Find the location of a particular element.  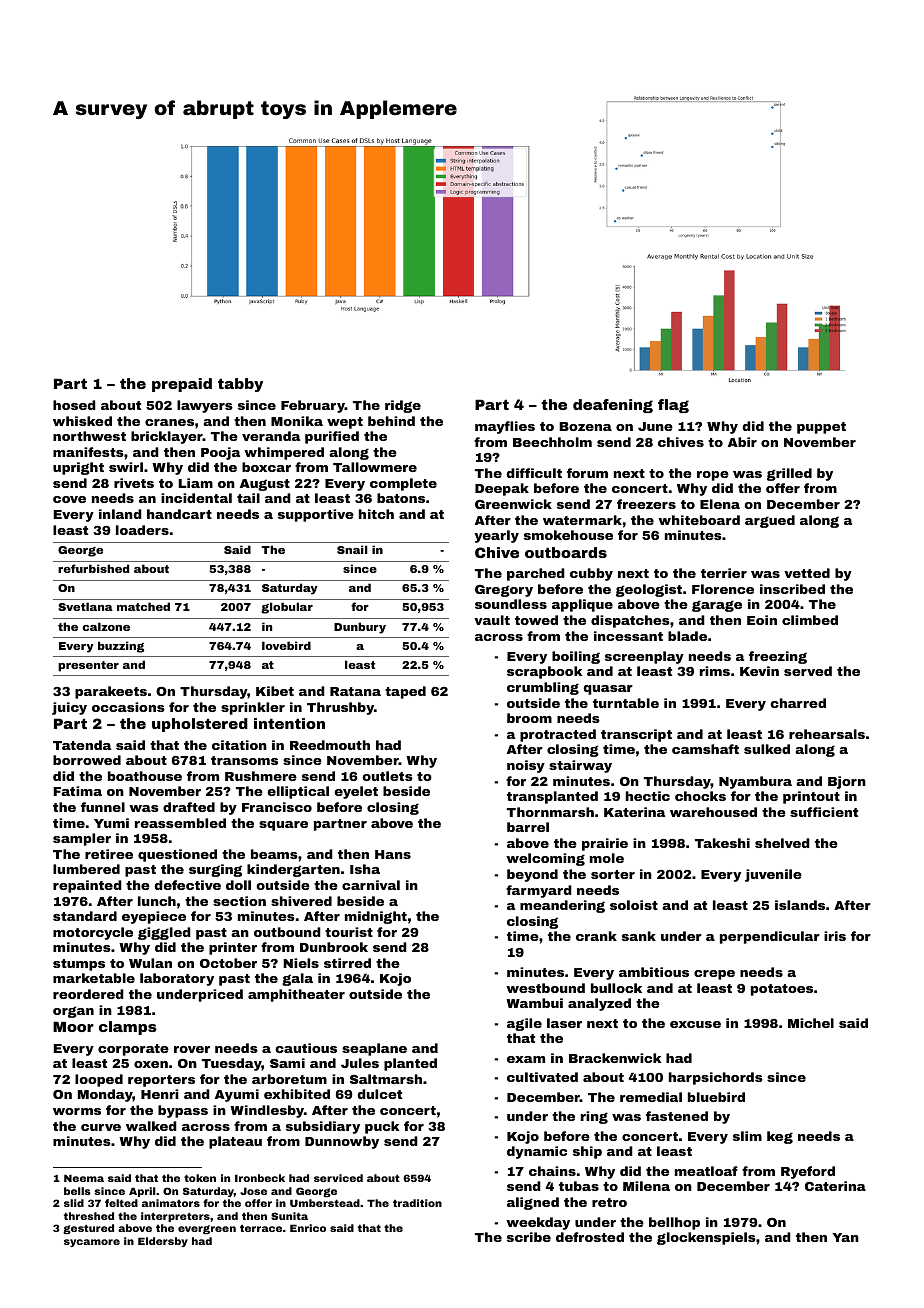

puck is located at coordinates (382, 1127).
